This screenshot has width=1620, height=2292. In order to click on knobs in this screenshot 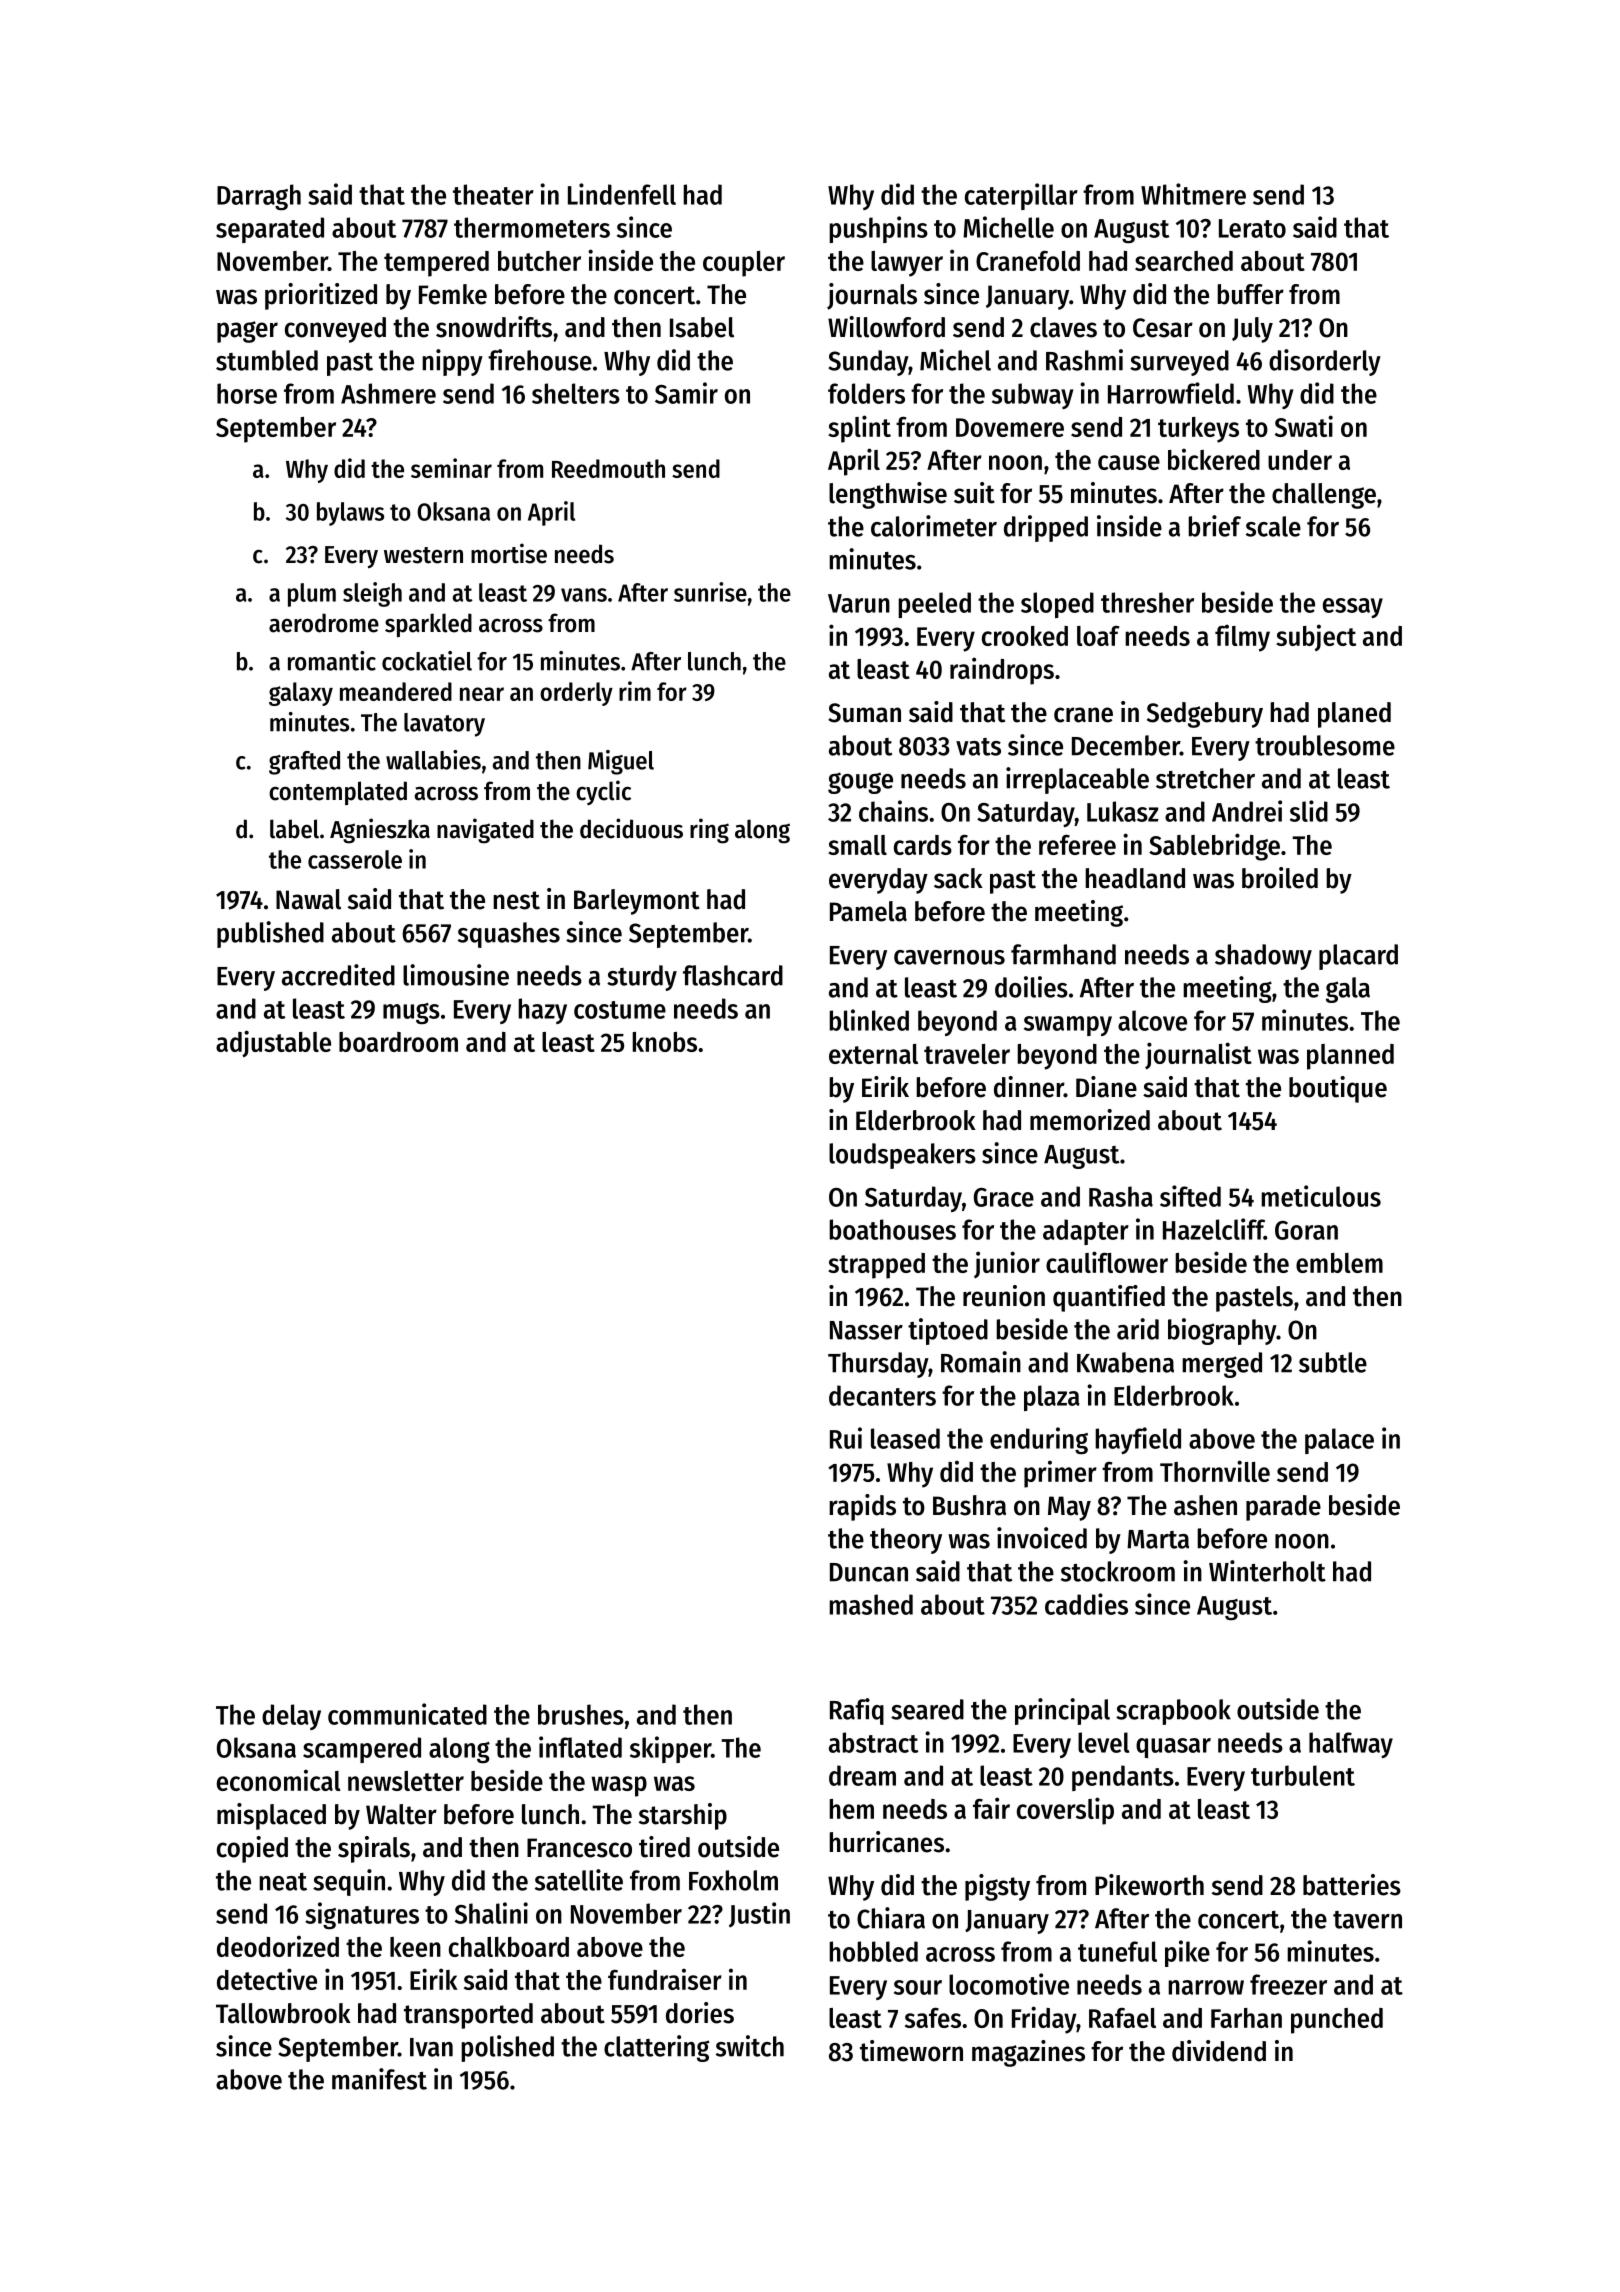, I will do `click(664, 1042)`.
